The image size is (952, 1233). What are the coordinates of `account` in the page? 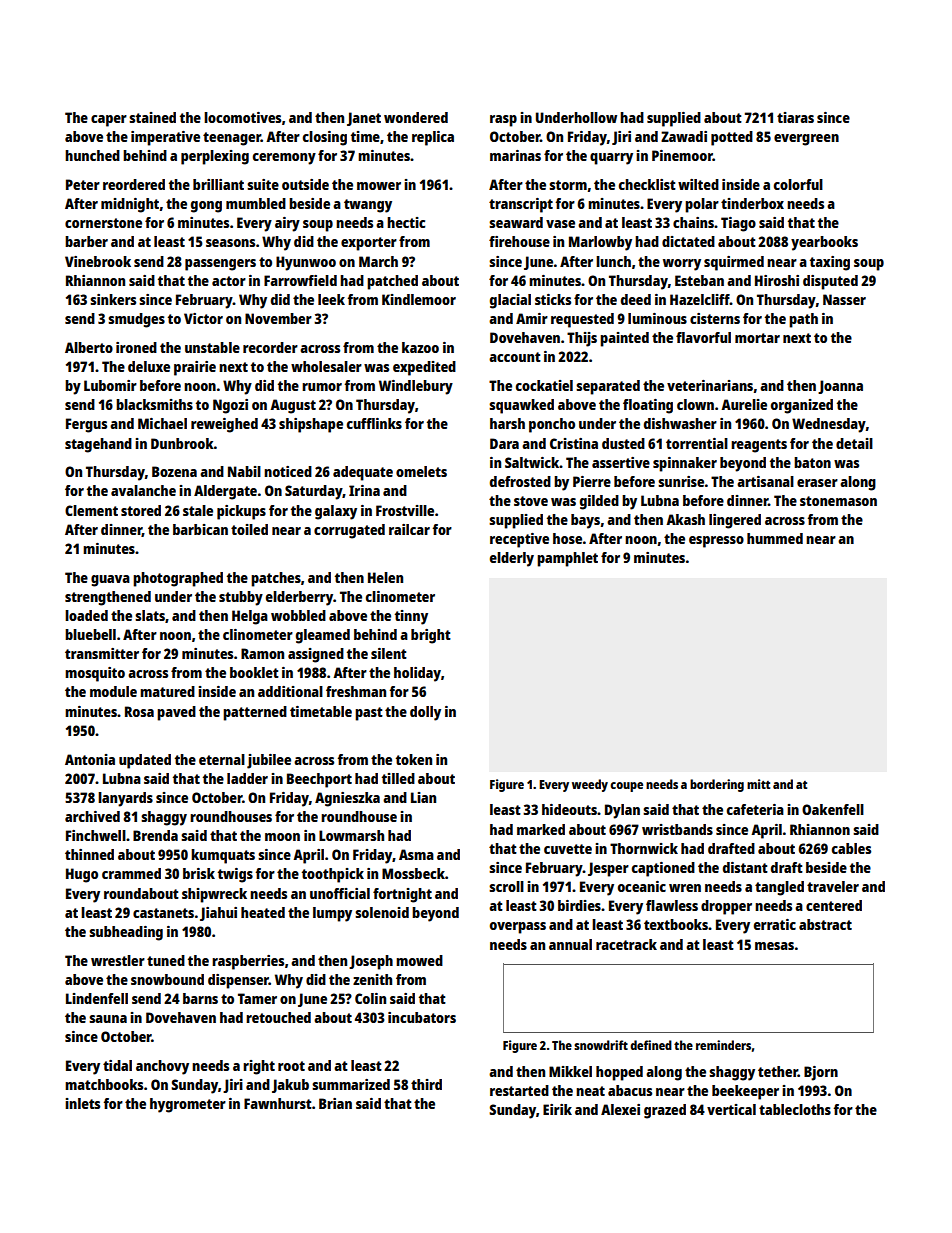 It's located at (515, 357).
